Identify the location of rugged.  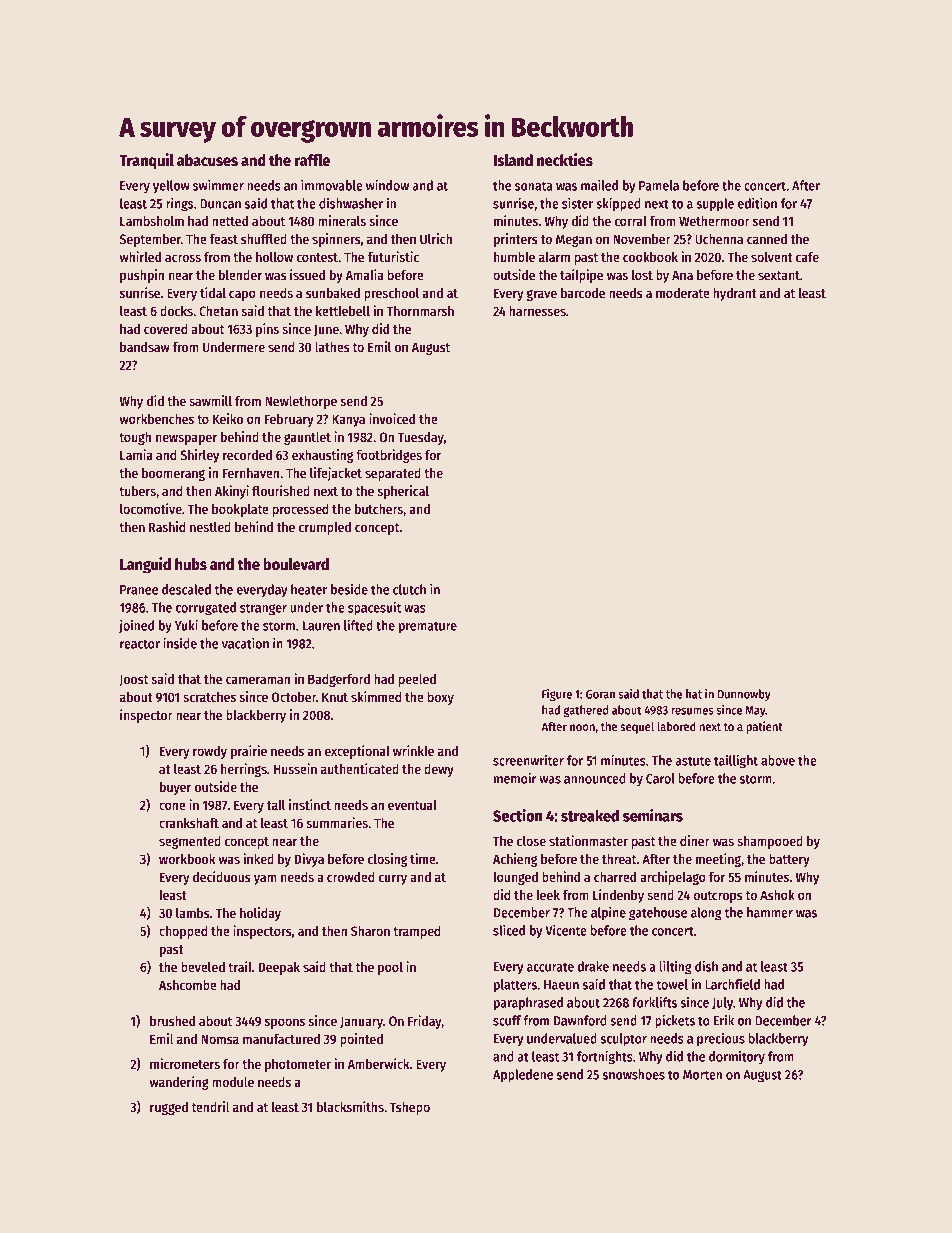
(169, 1108).
